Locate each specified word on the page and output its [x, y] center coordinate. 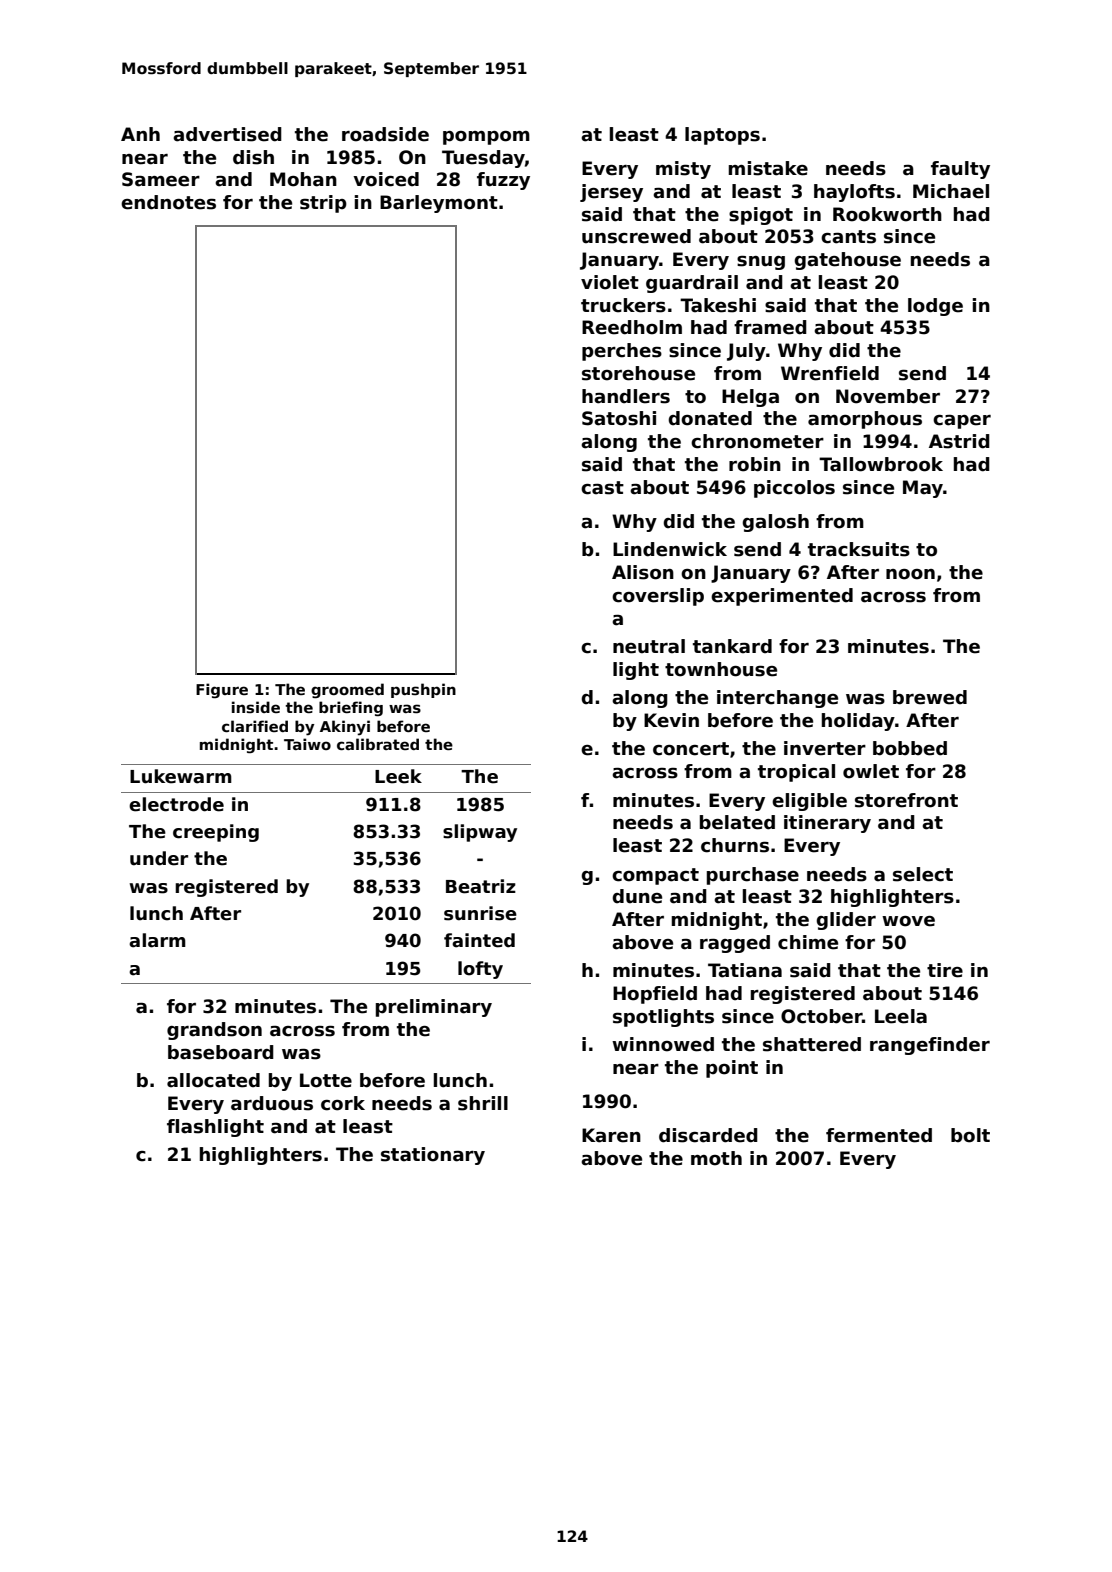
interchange [777, 699]
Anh [140, 134]
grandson [214, 1031]
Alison [643, 572]
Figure [222, 690]
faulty [960, 170]
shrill [483, 1103]
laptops [722, 136]
